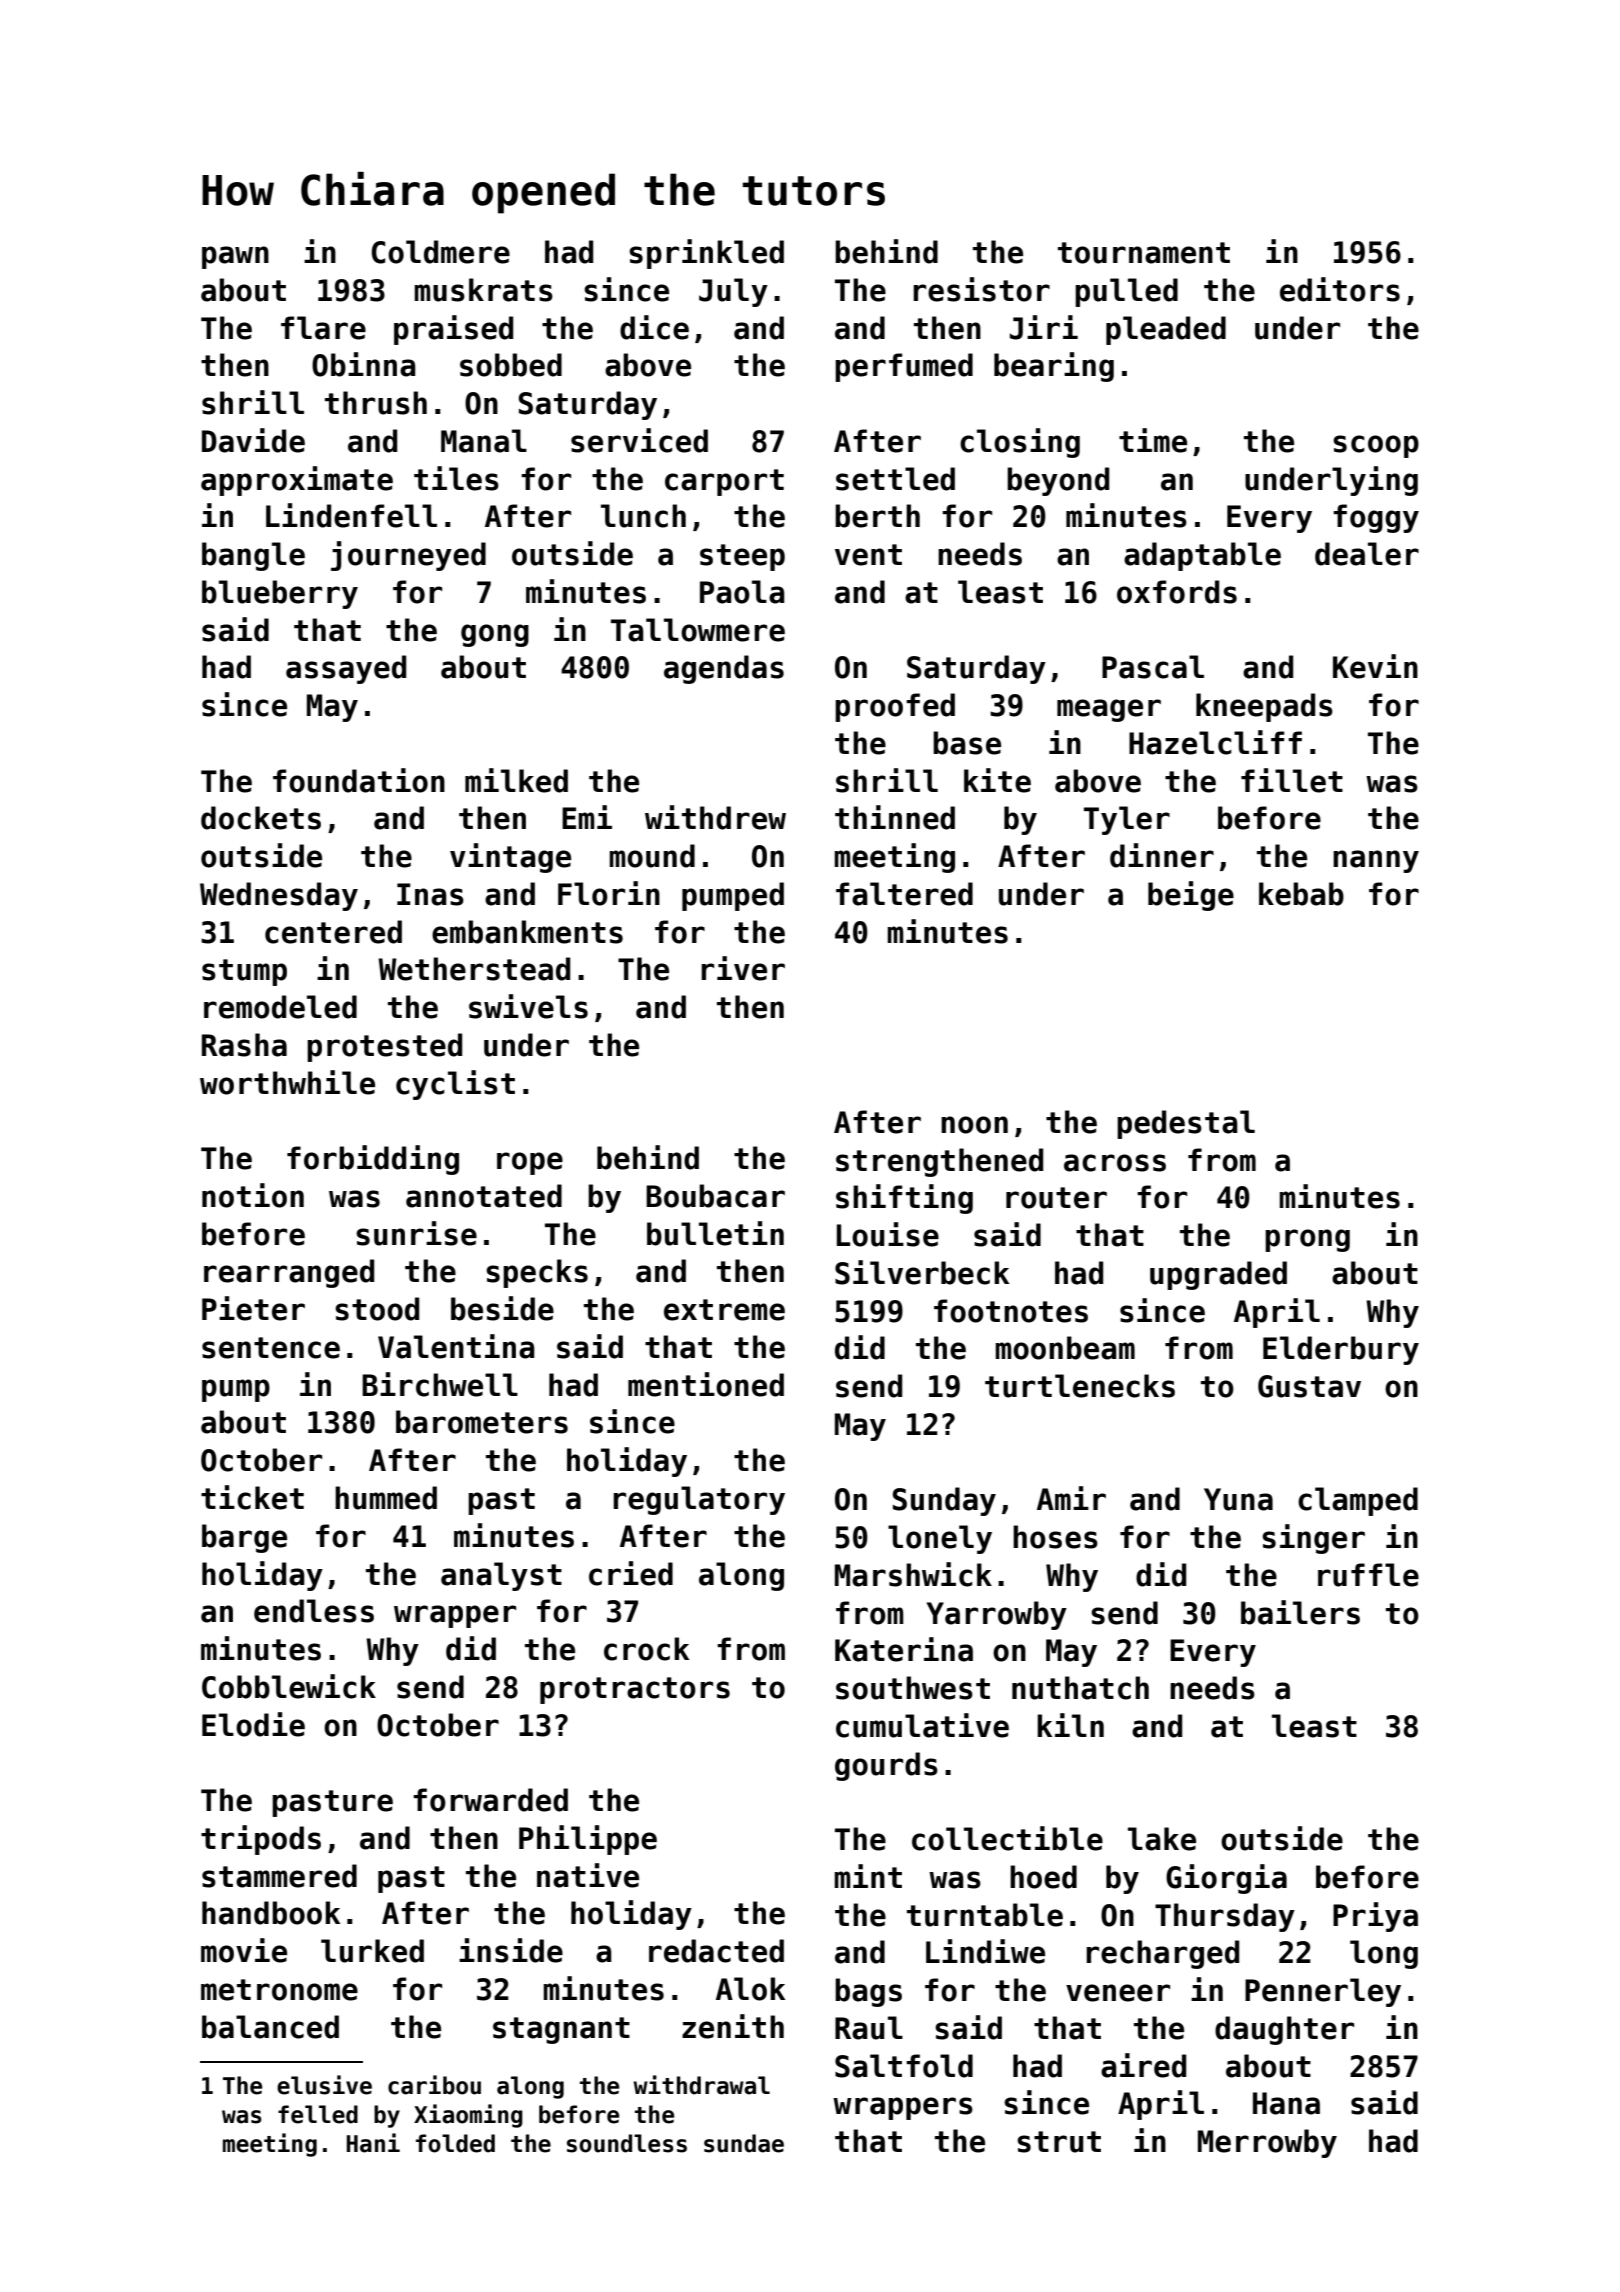 Image resolution: width=1620 pixels, height=2292 pixels. Describe the element at coordinates (530, 1163) in the image. I see `rope` at that location.
